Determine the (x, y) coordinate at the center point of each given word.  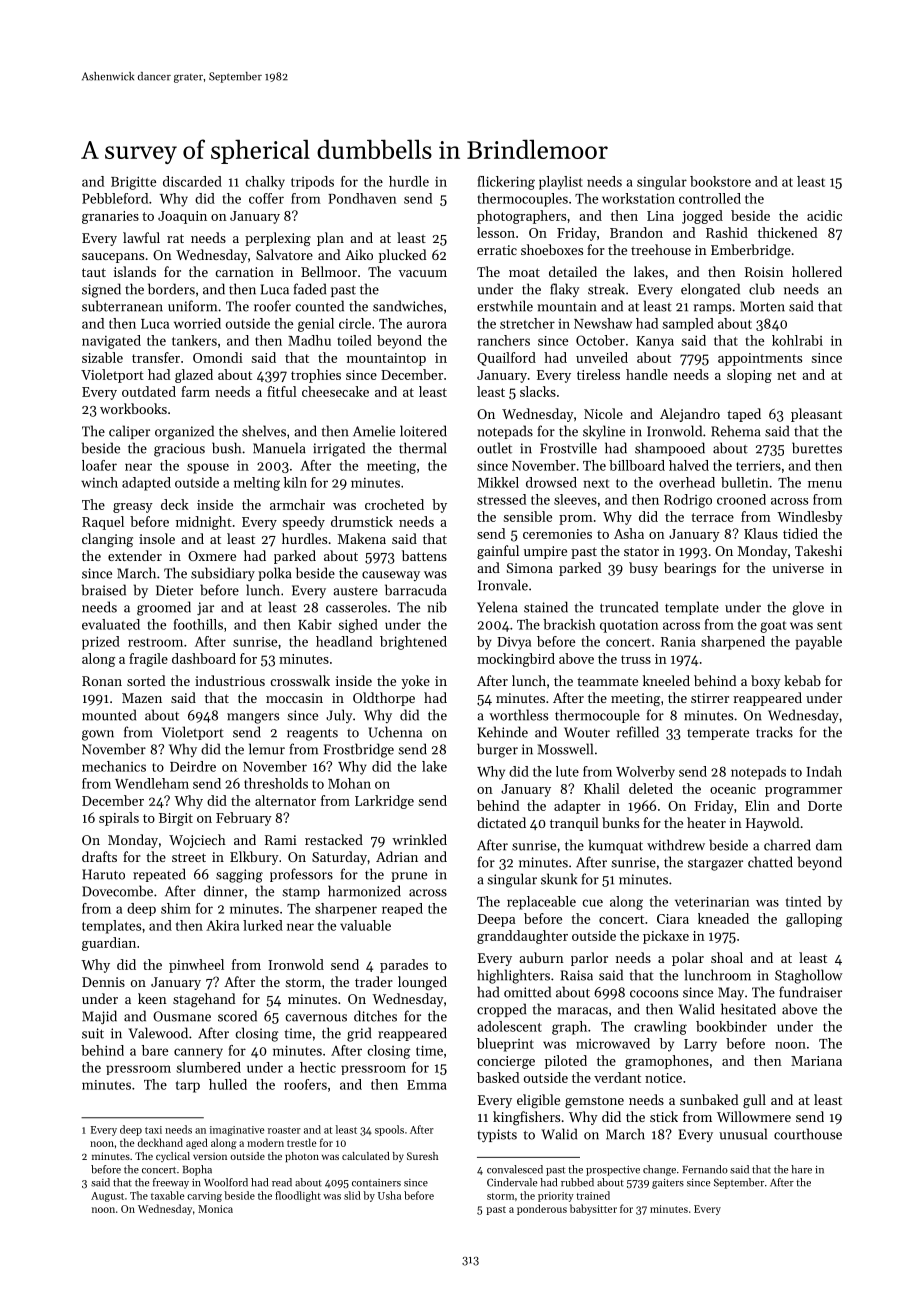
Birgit (176, 819)
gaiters (668, 1184)
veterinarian (712, 902)
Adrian (397, 856)
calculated (366, 1156)
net (786, 375)
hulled (228, 1084)
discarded (192, 181)
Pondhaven (362, 198)
